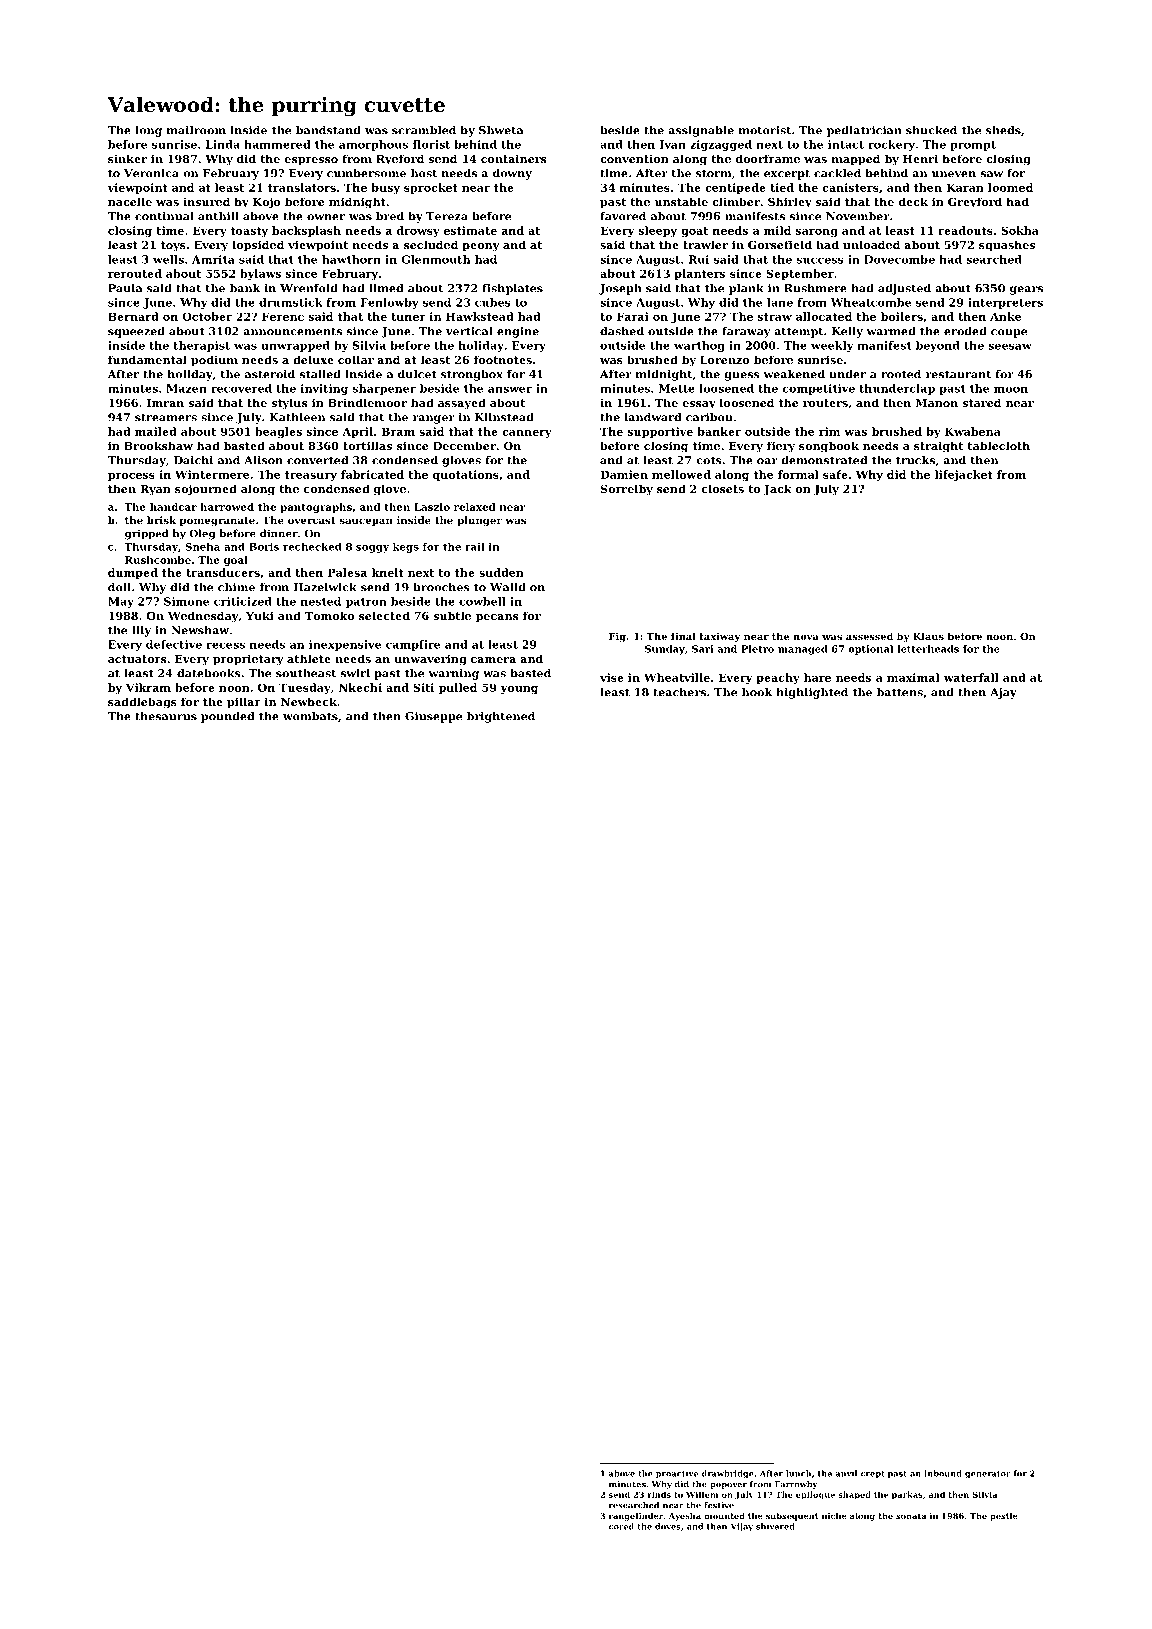  I want to click on inviting, so click(324, 389).
